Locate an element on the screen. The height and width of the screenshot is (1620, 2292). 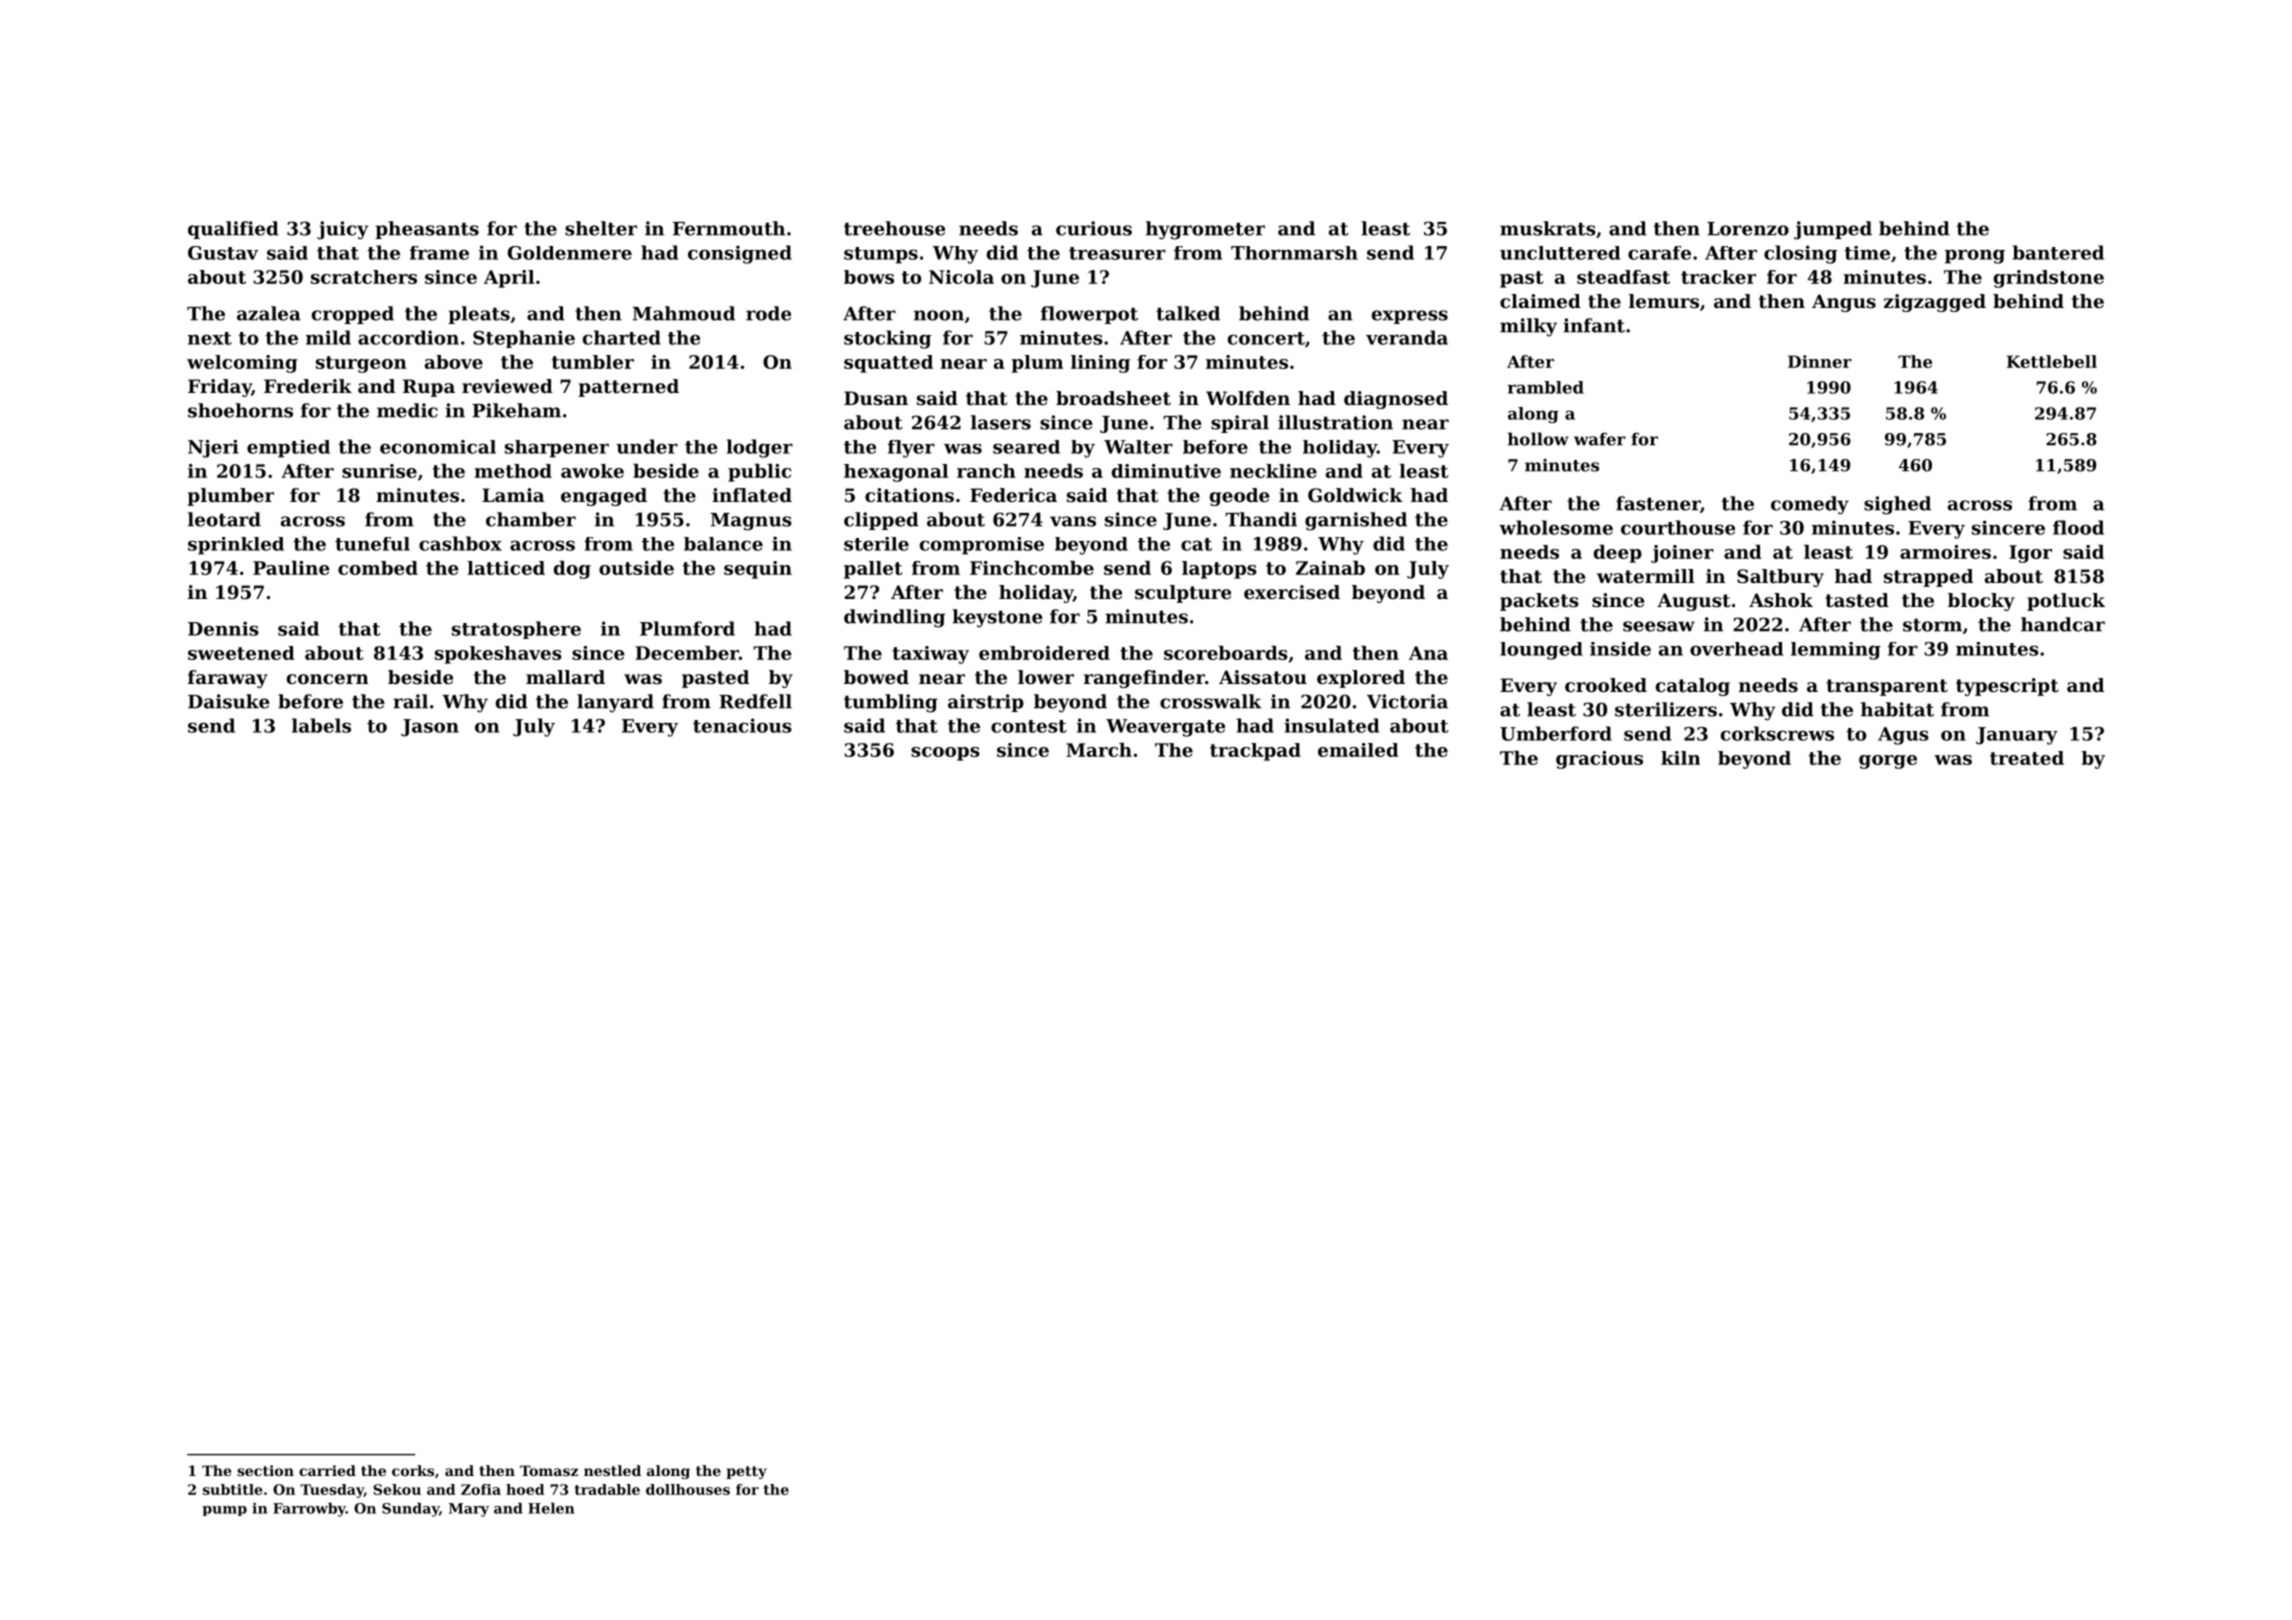
Jason is located at coordinates (430, 728).
